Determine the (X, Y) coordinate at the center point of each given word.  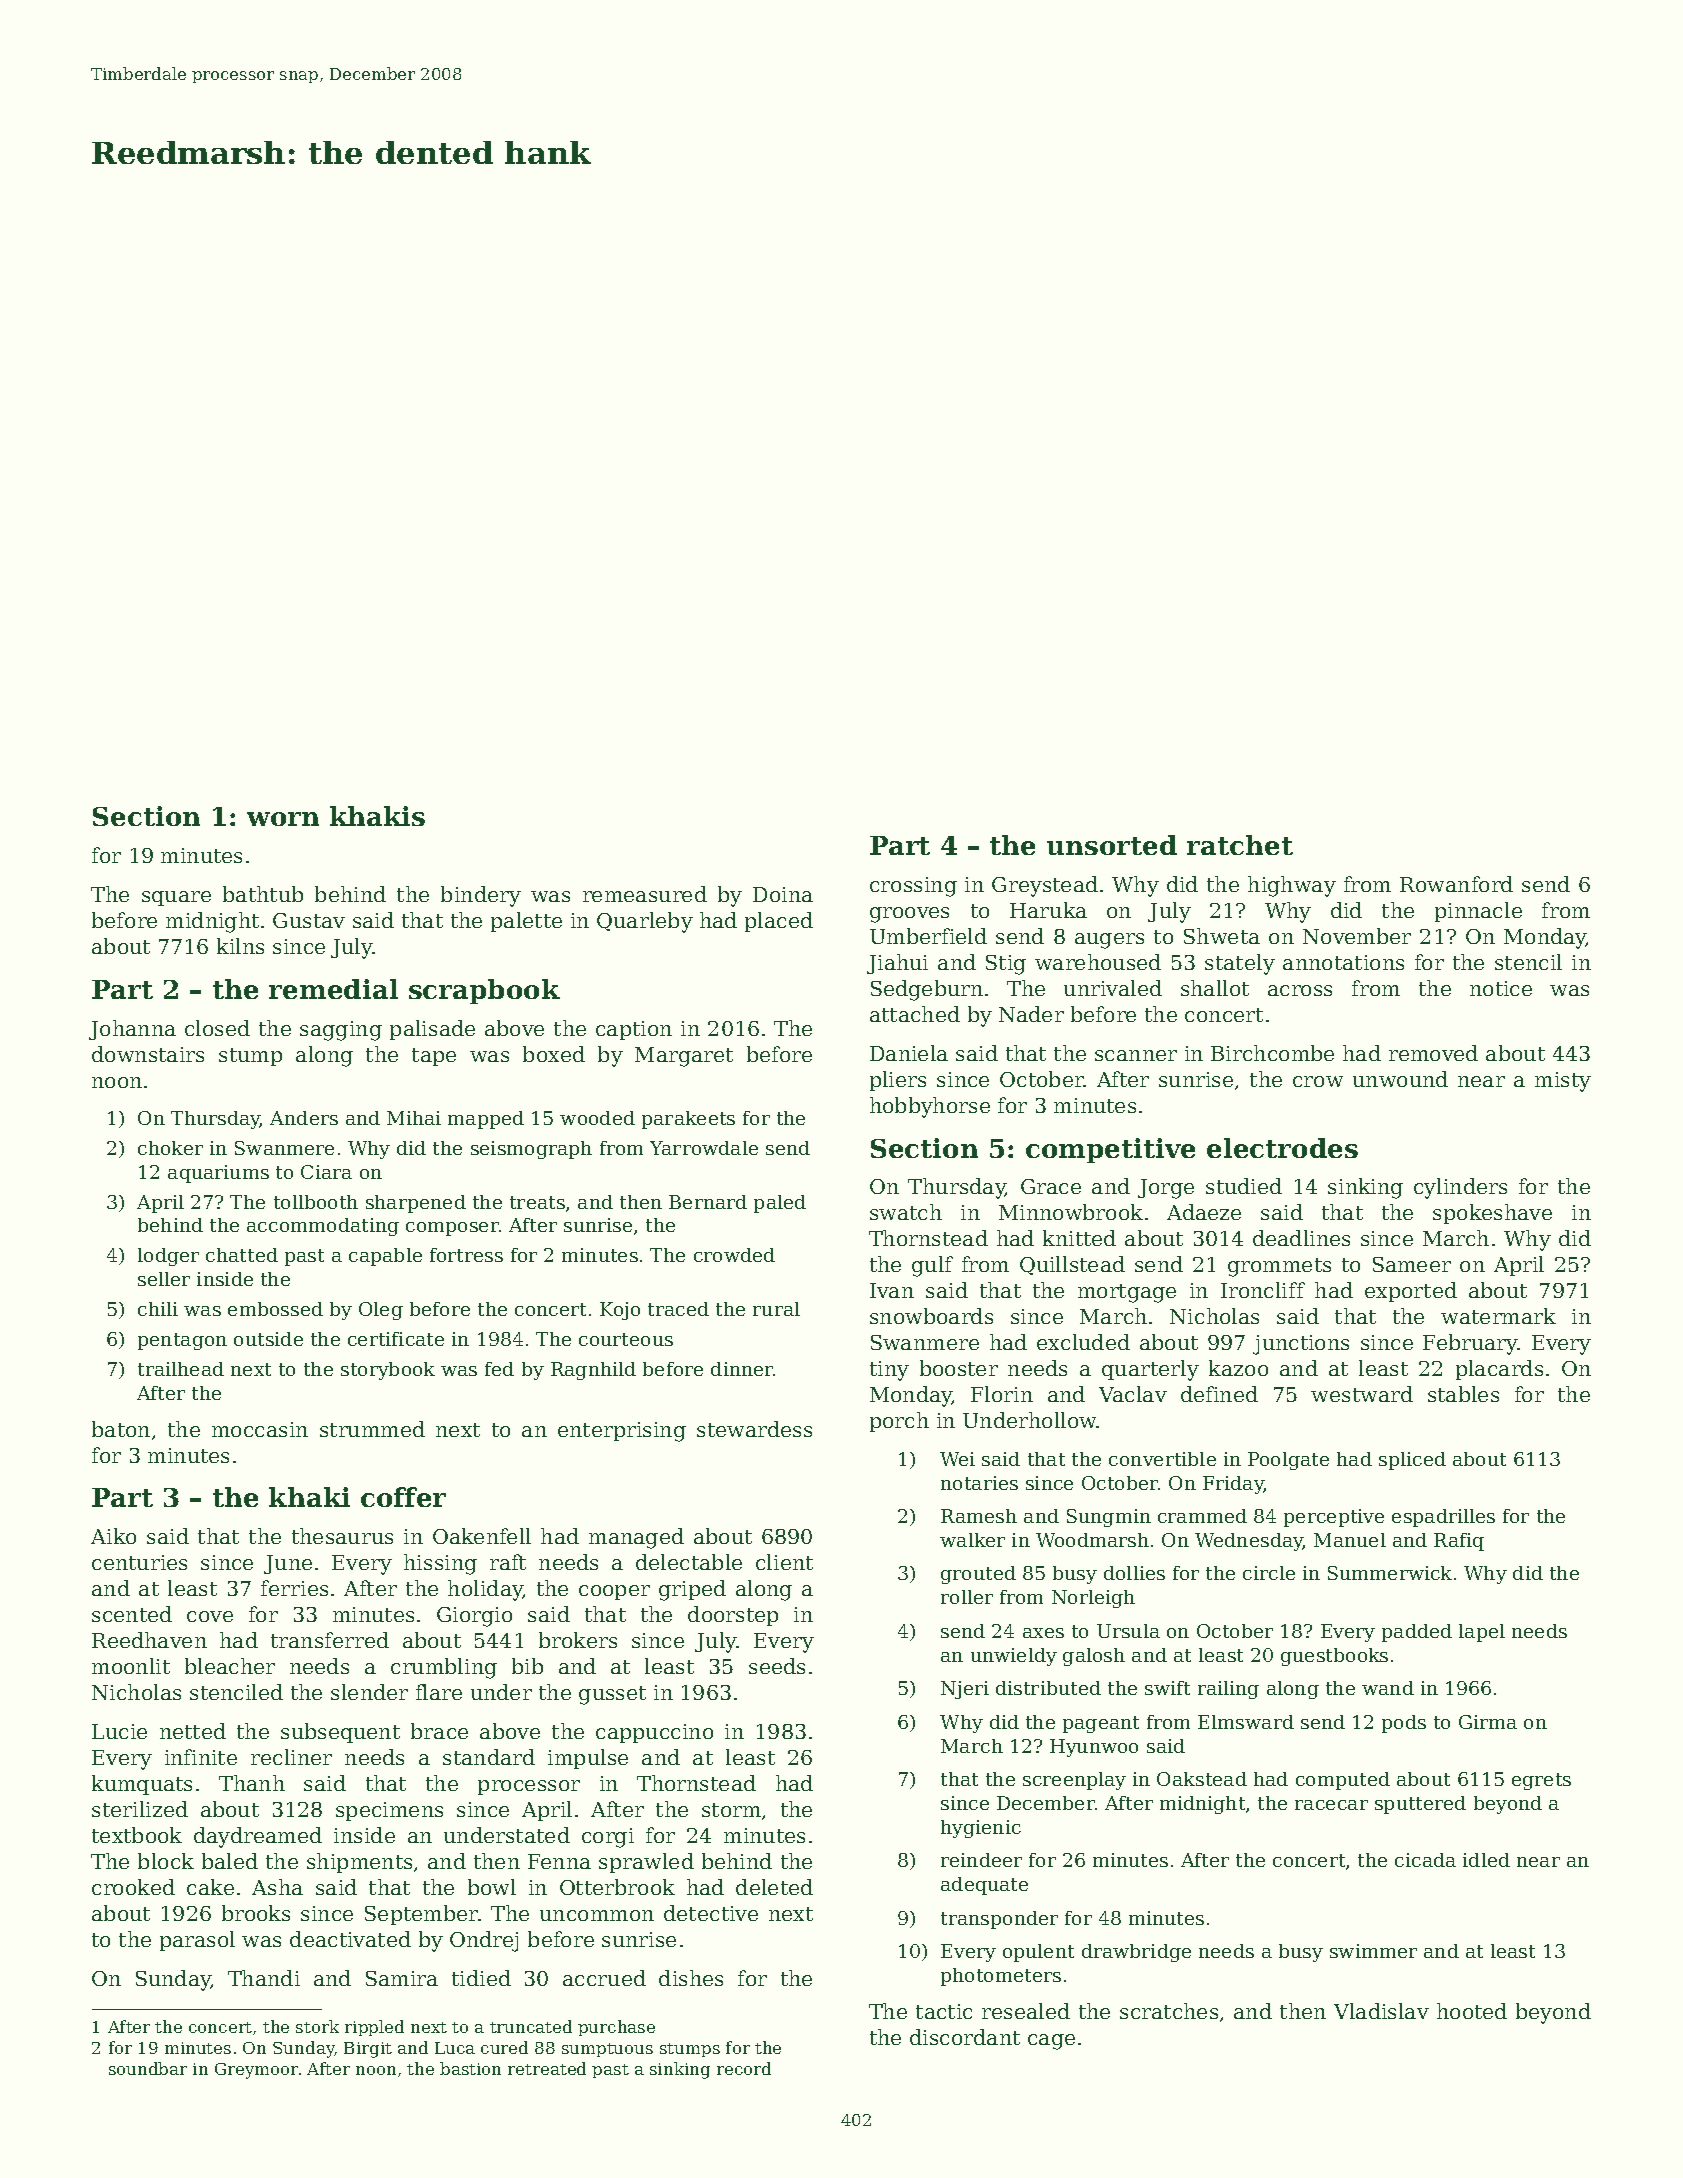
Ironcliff (1263, 1290)
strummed (372, 1429)
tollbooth (316, 1202)
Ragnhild (593, 1371)
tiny (889, 1371)
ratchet (1240, 845)
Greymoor (256, 2071)
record (744, 2068)
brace (439, 1731)
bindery (481, 896)
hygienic (981, 1829)
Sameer (1412, 1264)
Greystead (1045, 886)
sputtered (1420, 1805)
